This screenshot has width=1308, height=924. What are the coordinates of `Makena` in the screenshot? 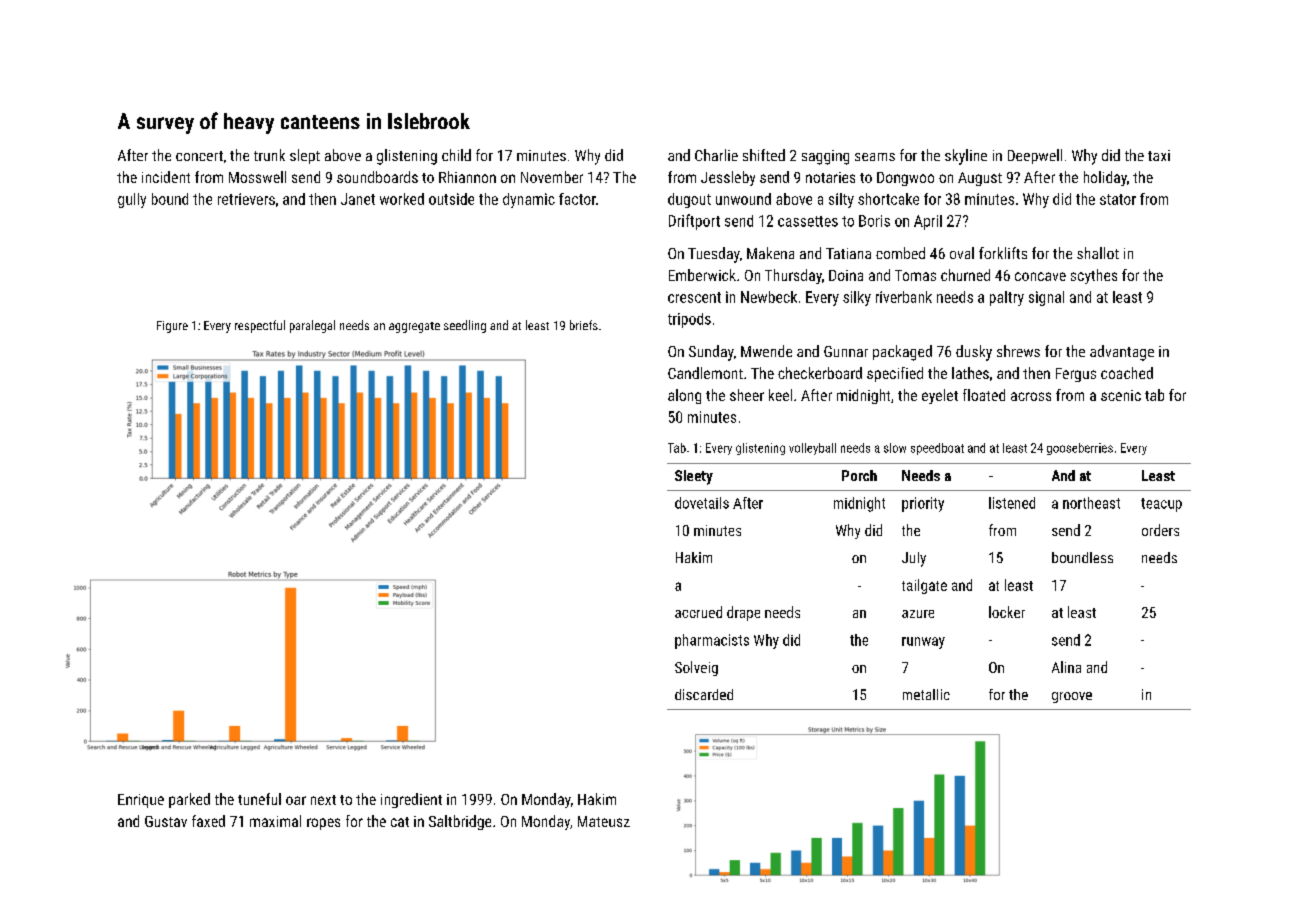 It's located at (770, 253).
